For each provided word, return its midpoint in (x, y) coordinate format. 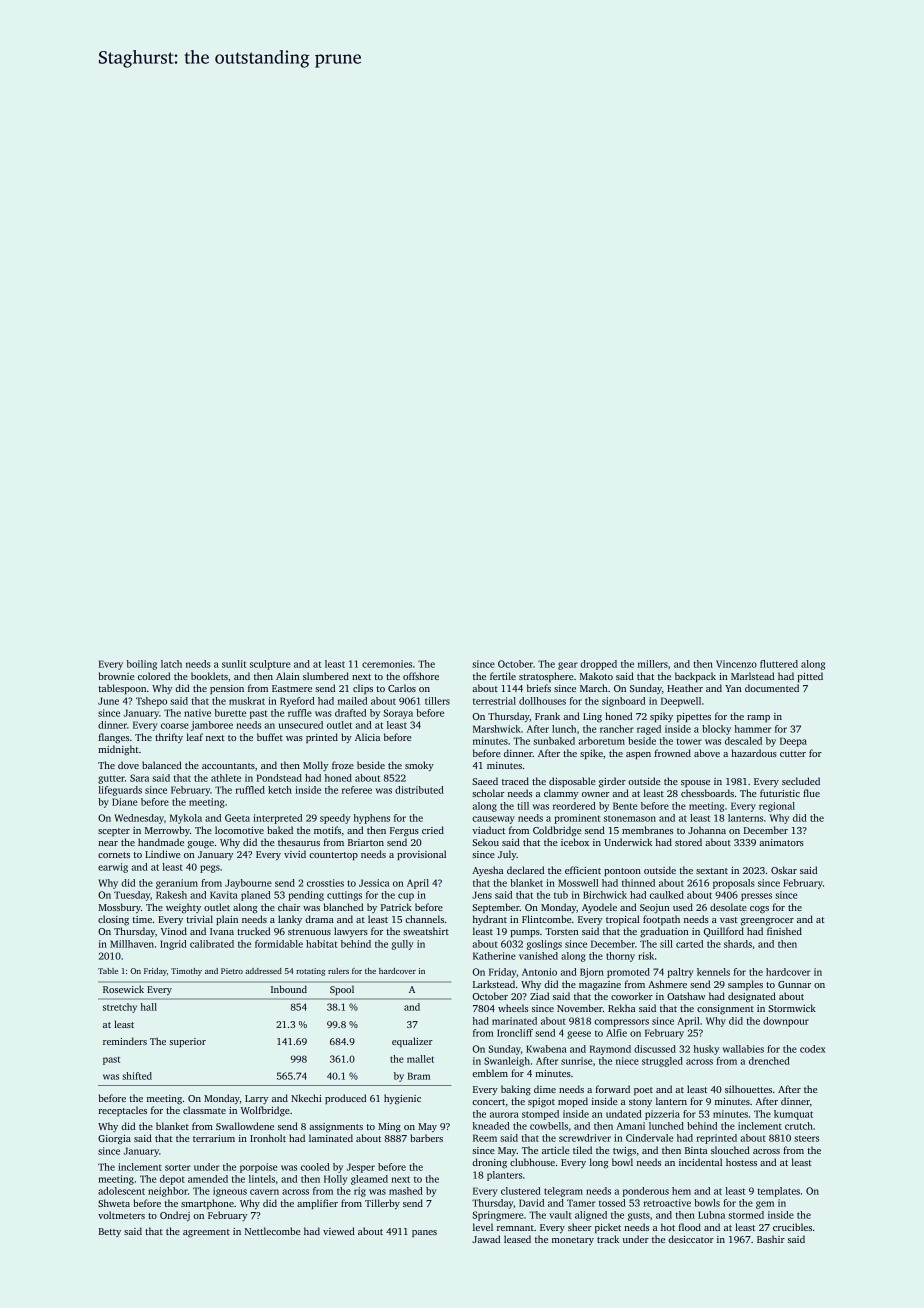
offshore (421, 676)
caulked (667, 895)
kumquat (793, 1115)
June (108, 701)
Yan (733, 688)
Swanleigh (507, 1062)
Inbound (289, 989)
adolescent (121, 1191)
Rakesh (171, 895)
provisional (421, 855)
